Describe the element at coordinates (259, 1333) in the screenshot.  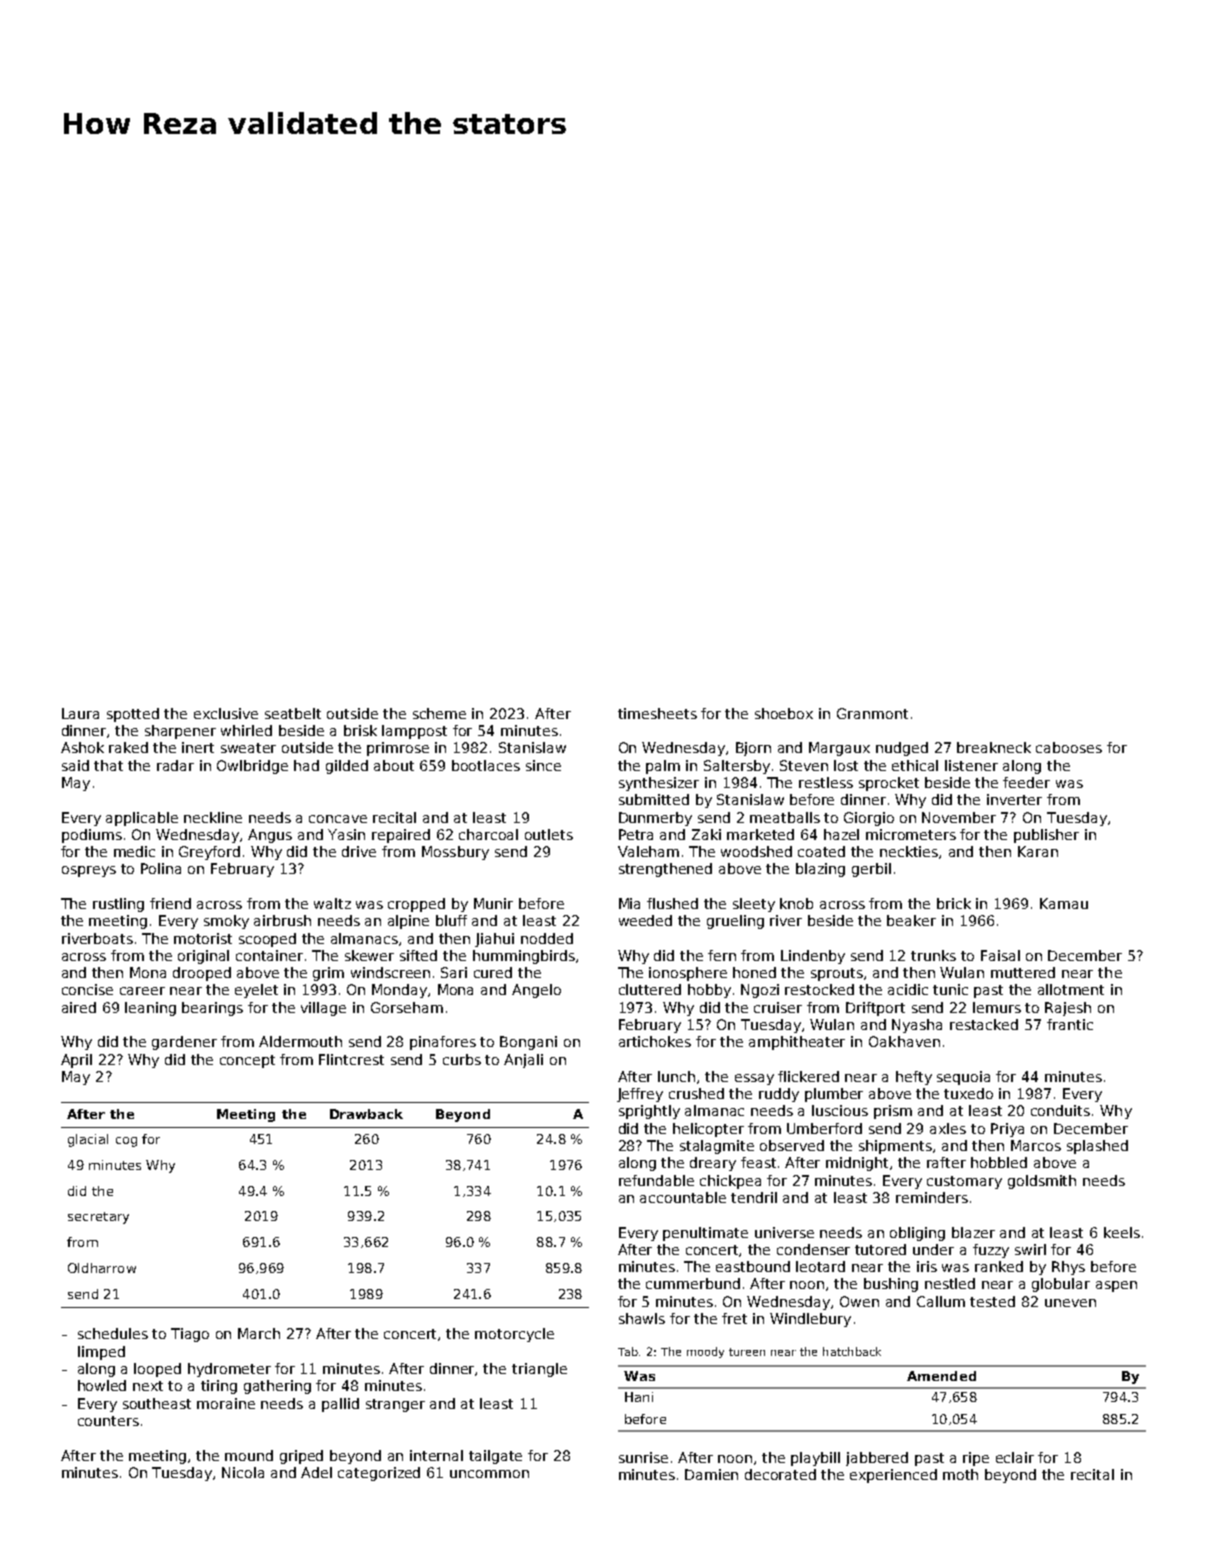
I see `March` at that location.
